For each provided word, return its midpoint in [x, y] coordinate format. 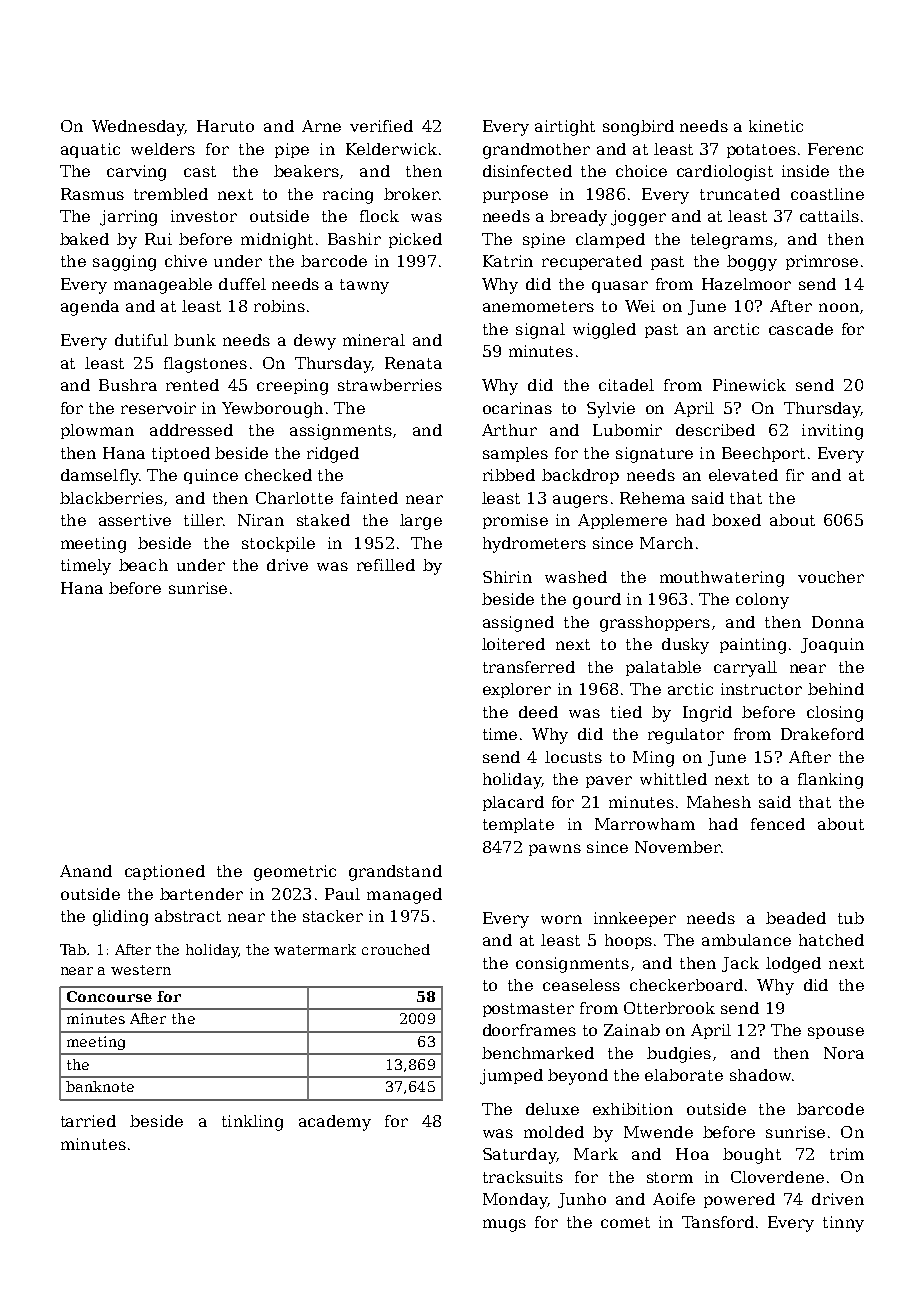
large [421, 522]
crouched [396, 949]
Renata [413, 363]
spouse [836, 1033]
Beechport [763, 454]
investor [204, 216]
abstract [188, 916]
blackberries [111, 498]
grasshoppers [655, 624]
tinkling [252, 1123]
